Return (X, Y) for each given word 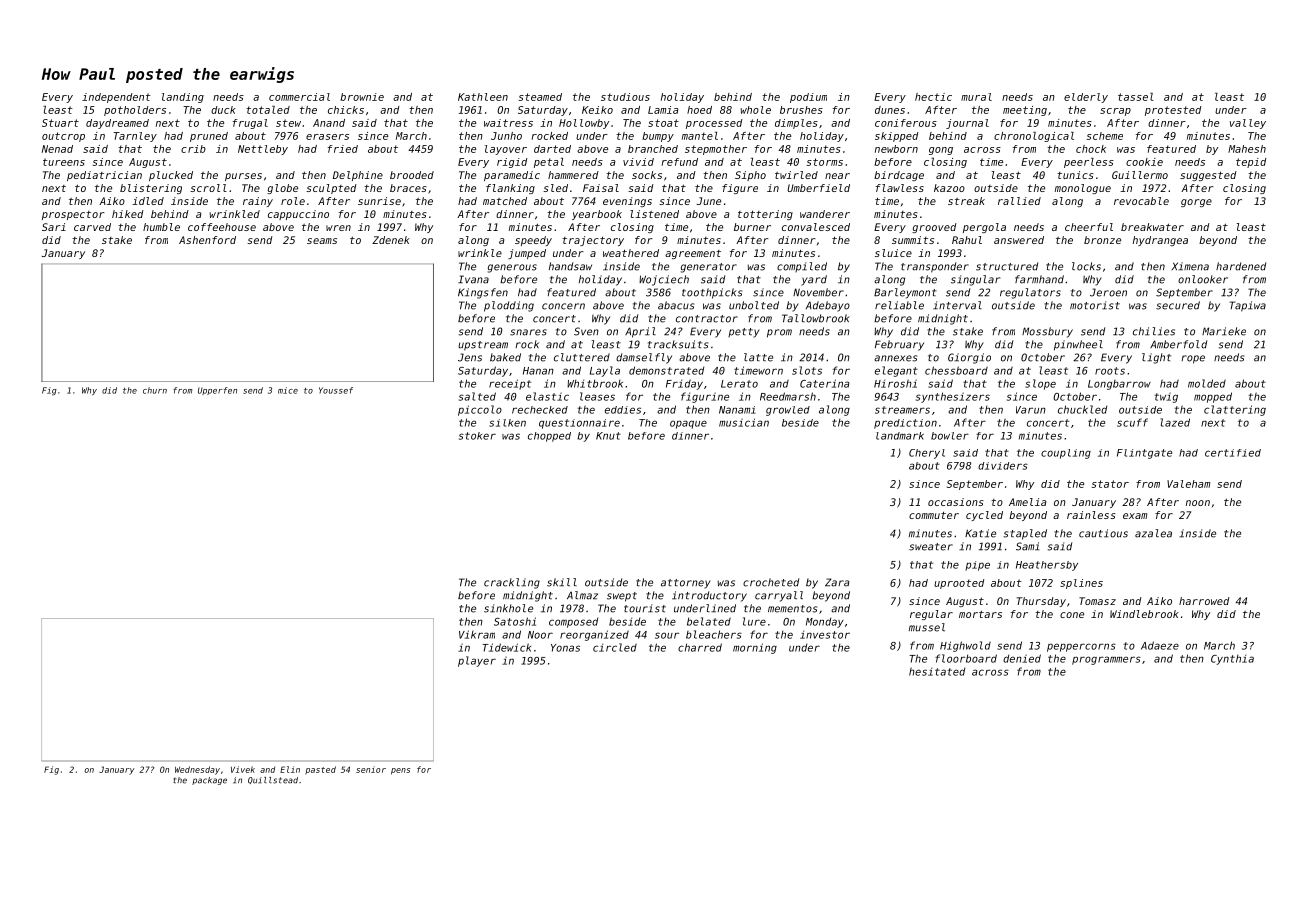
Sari (54, 227)
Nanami (737, 410)
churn (155, 390)
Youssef (336, 390)
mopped (1213, 397)
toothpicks (712, 293)
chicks (346, 110)
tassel (1136, 97)
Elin (290, 769)
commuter (934, 515)
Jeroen (1108, 292)
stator (1110, 484)
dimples (796, 124)
